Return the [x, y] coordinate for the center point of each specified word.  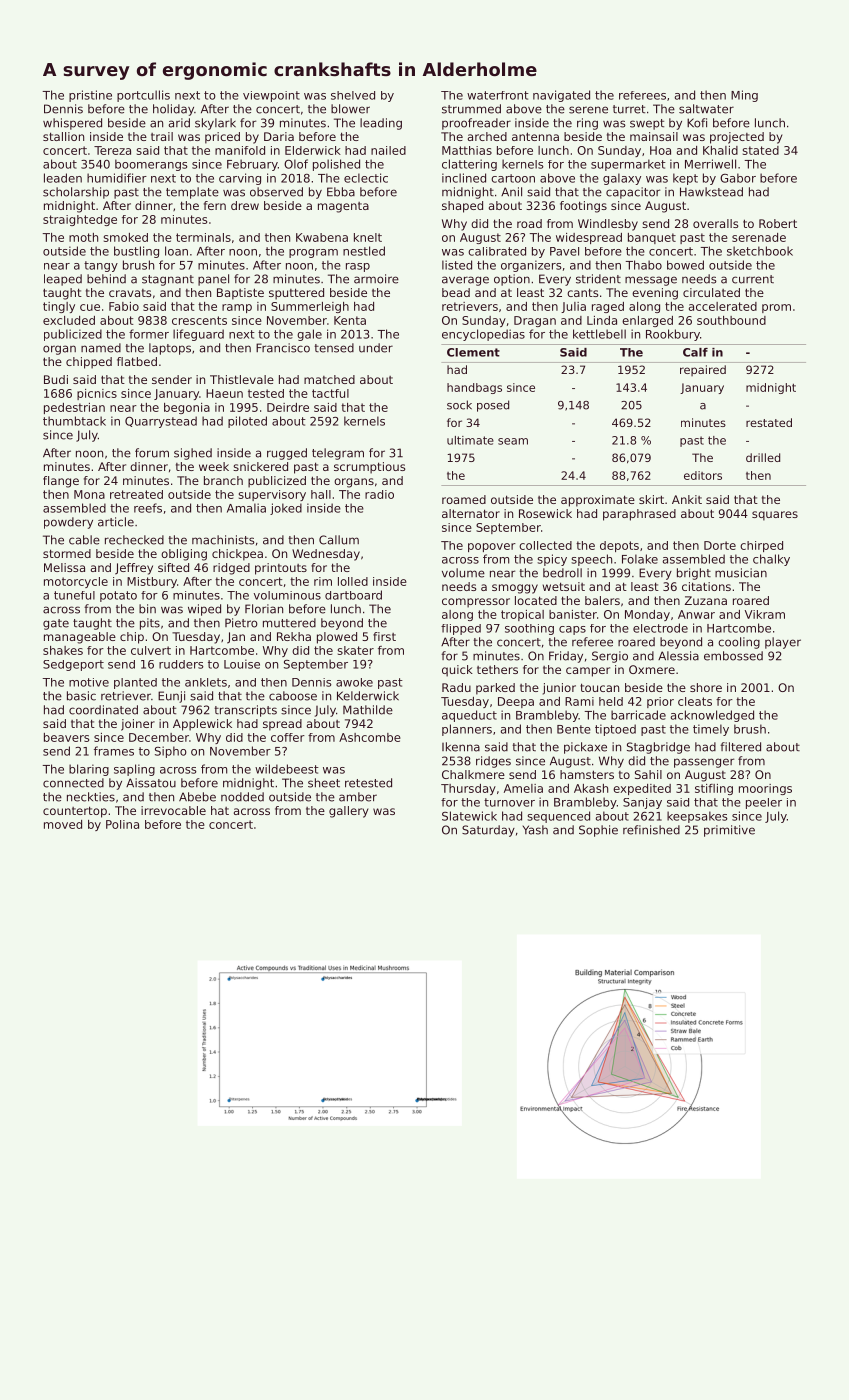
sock [459, 405]
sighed [193, 454]
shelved [353, 95]
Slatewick [469, 816]
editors [703, 475]
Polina [122, 824]
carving [240, 179]
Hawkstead [711, 192]
